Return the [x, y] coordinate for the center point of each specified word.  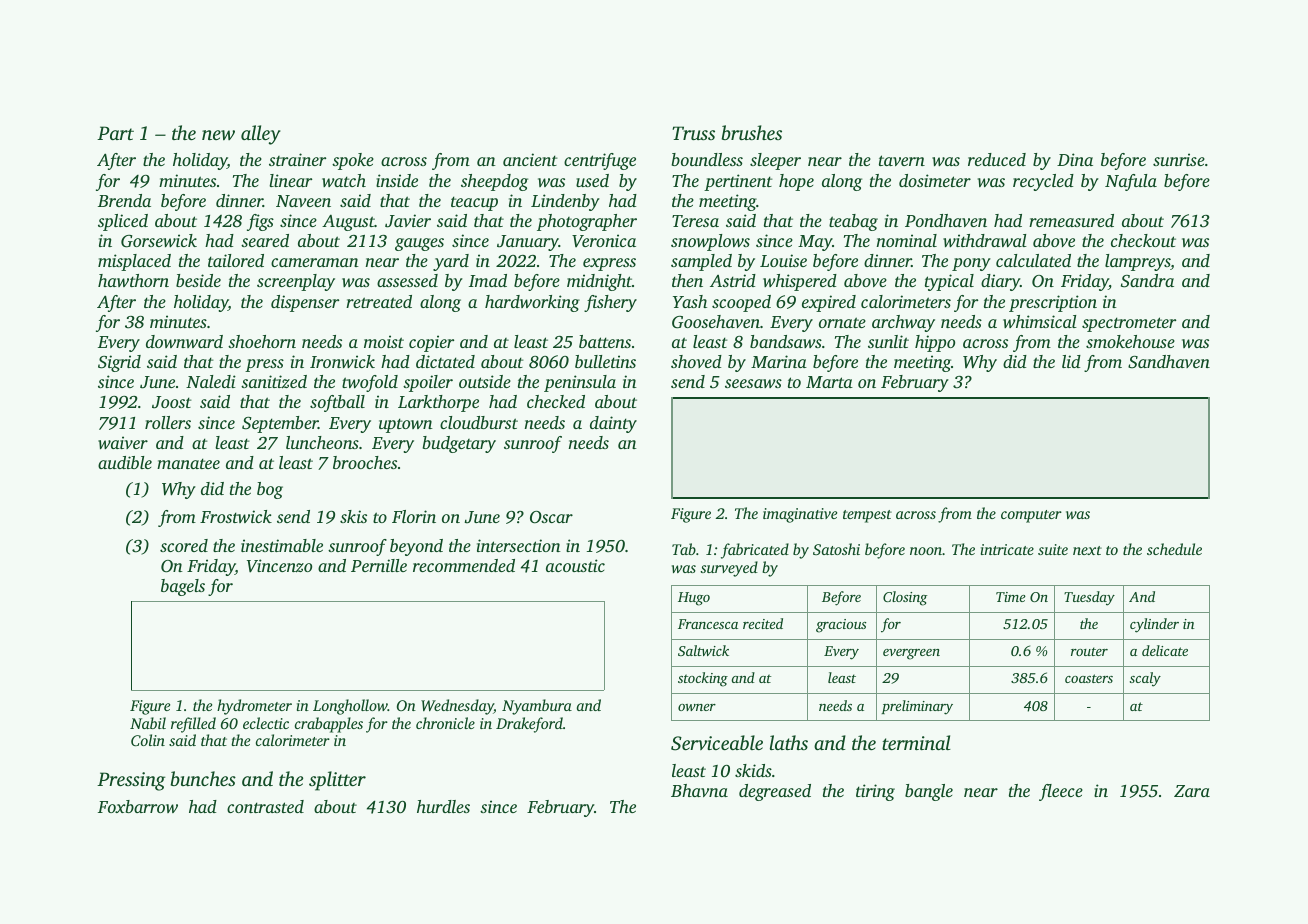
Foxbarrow [138, 806]
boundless [707, 159]
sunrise [1179, 159]
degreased [775, 792]
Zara [1192, 791]
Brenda [124, 200]
